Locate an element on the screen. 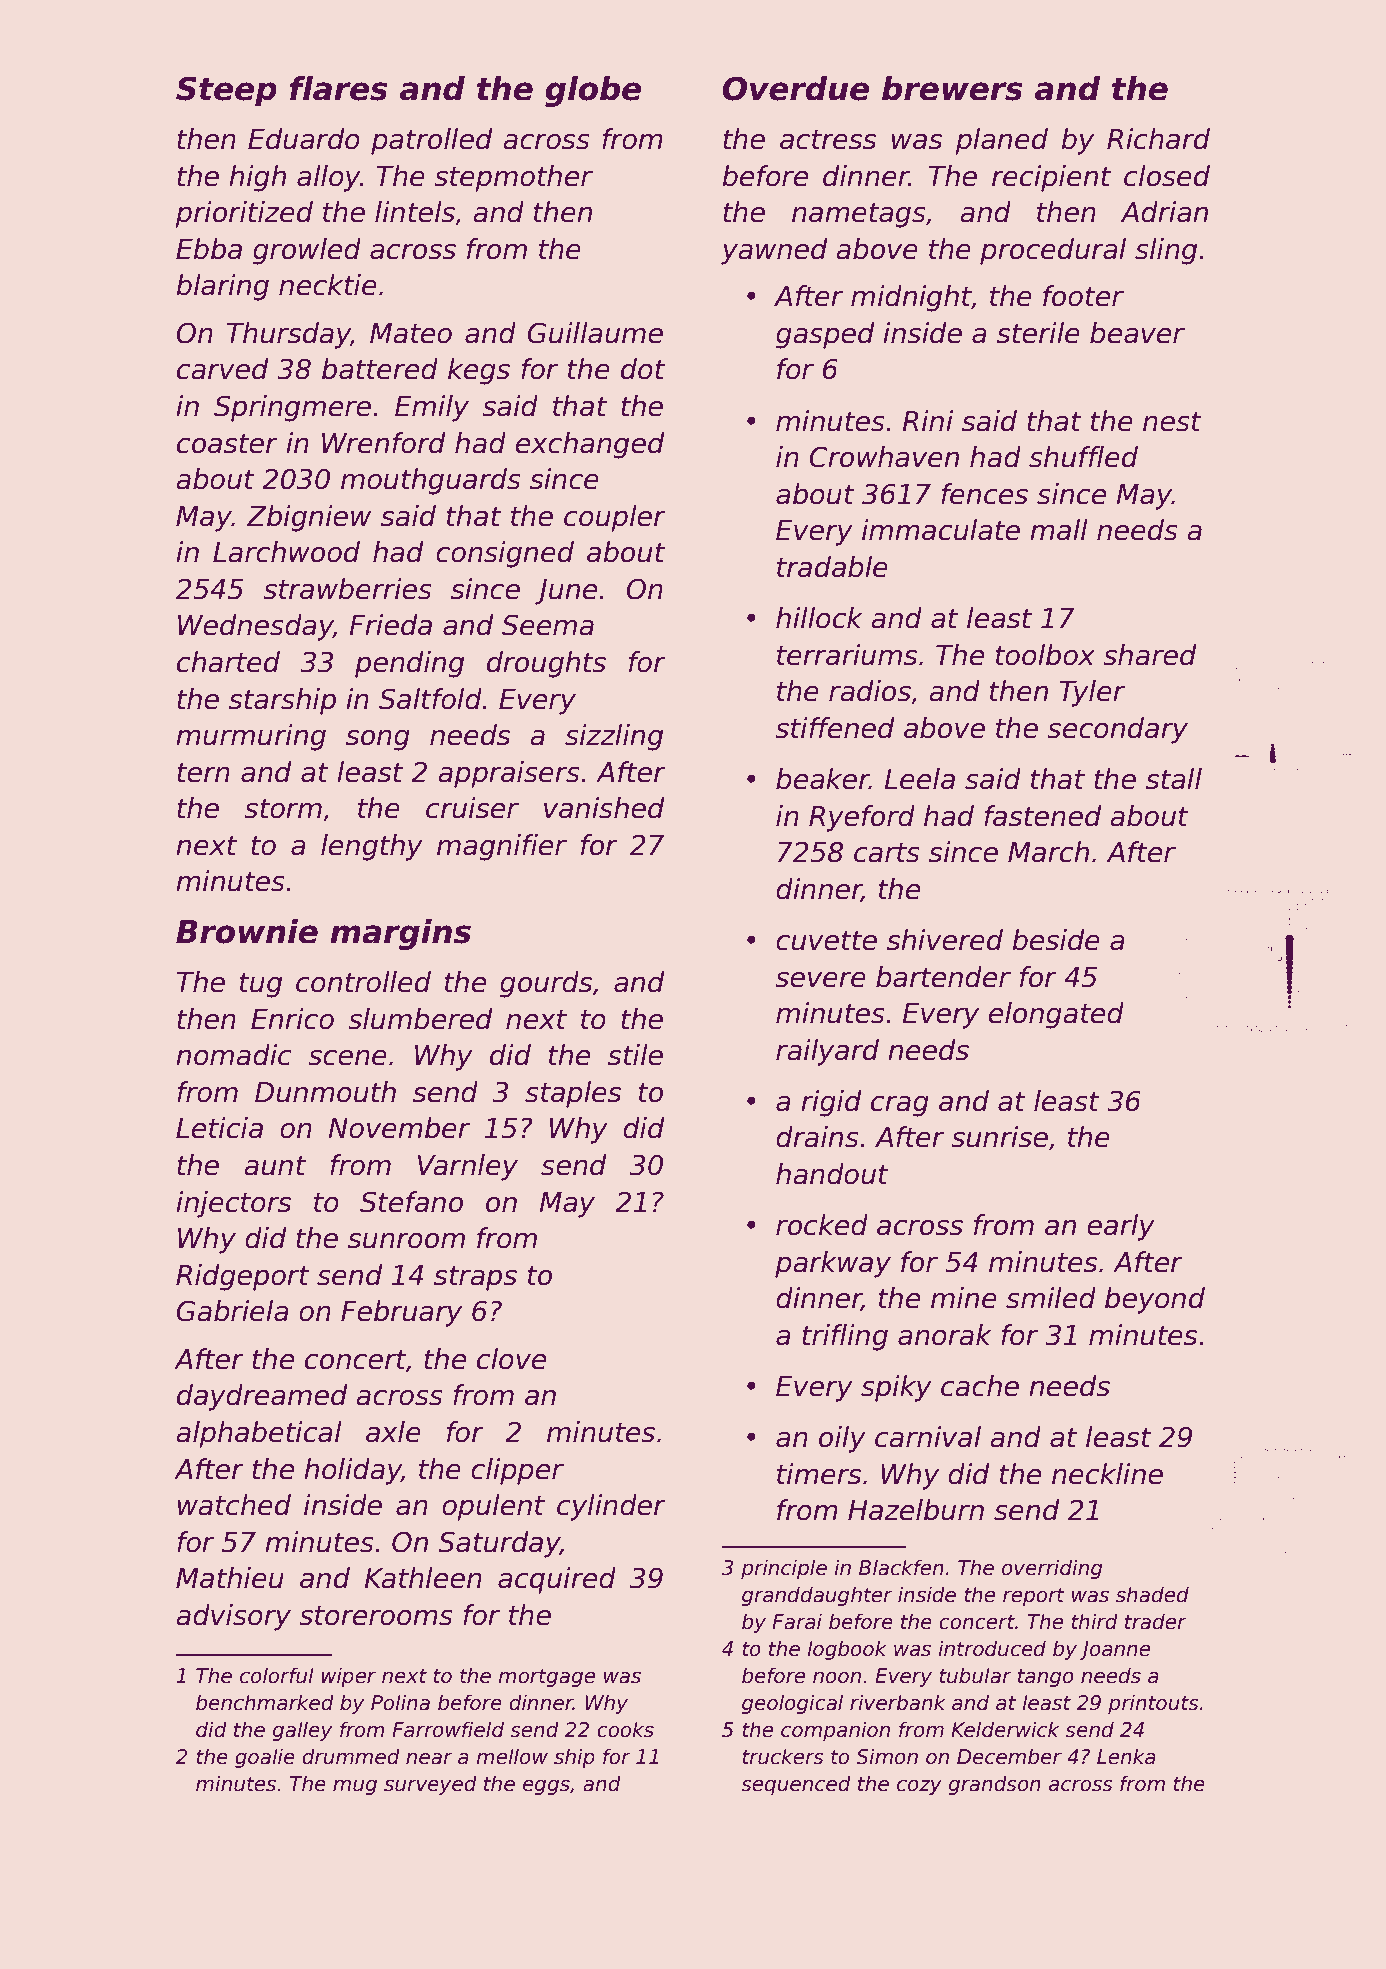 This screenshot has width=1386, height=1969. surveyed is located at coordinates (430, 1785).
